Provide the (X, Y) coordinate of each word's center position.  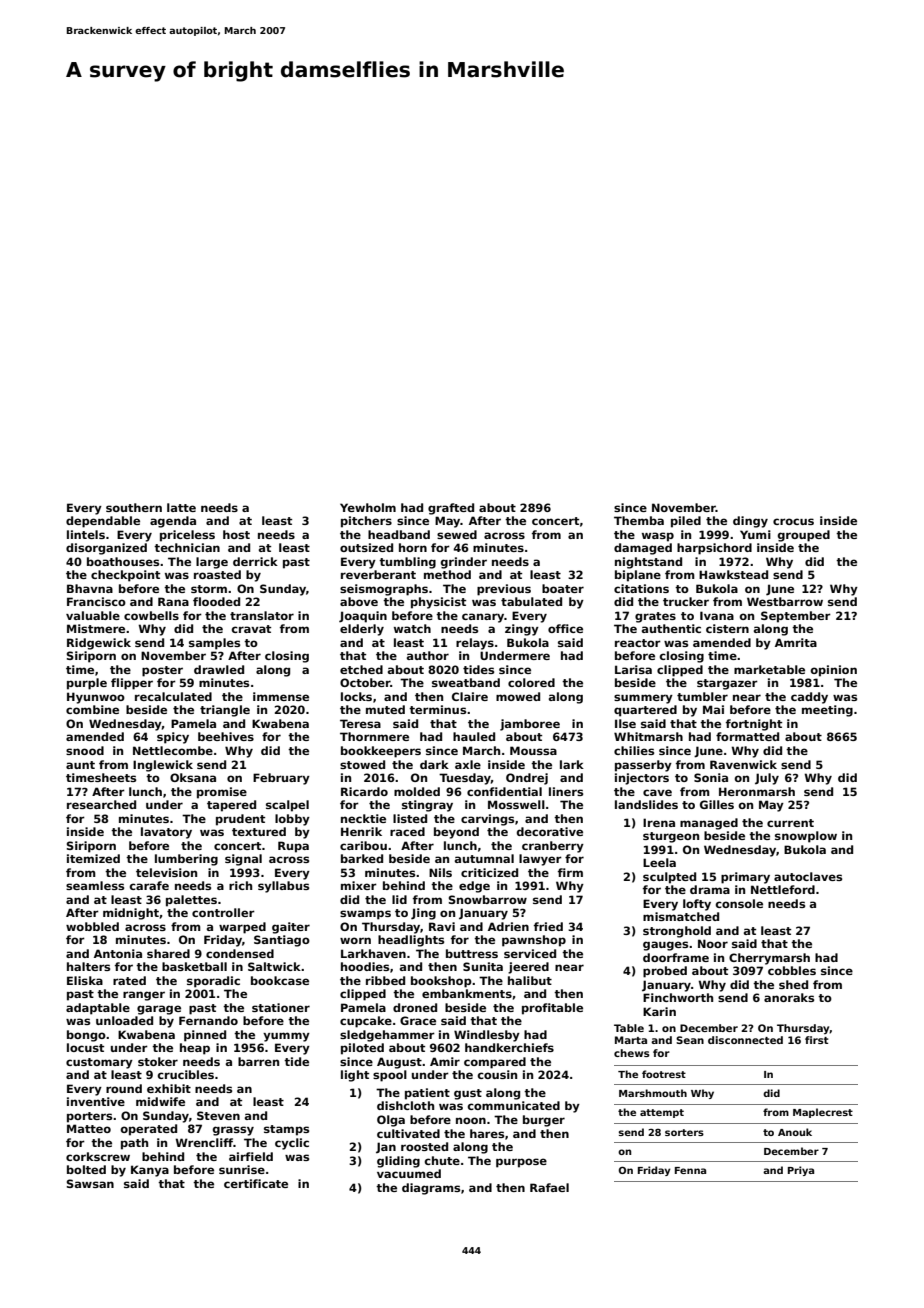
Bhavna (90, 588)
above (359, 601)
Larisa (633, 669)
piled (686, 522)
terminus (437, 709)
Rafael (549, 1187)
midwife (160, 1101)
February (281, 779)
